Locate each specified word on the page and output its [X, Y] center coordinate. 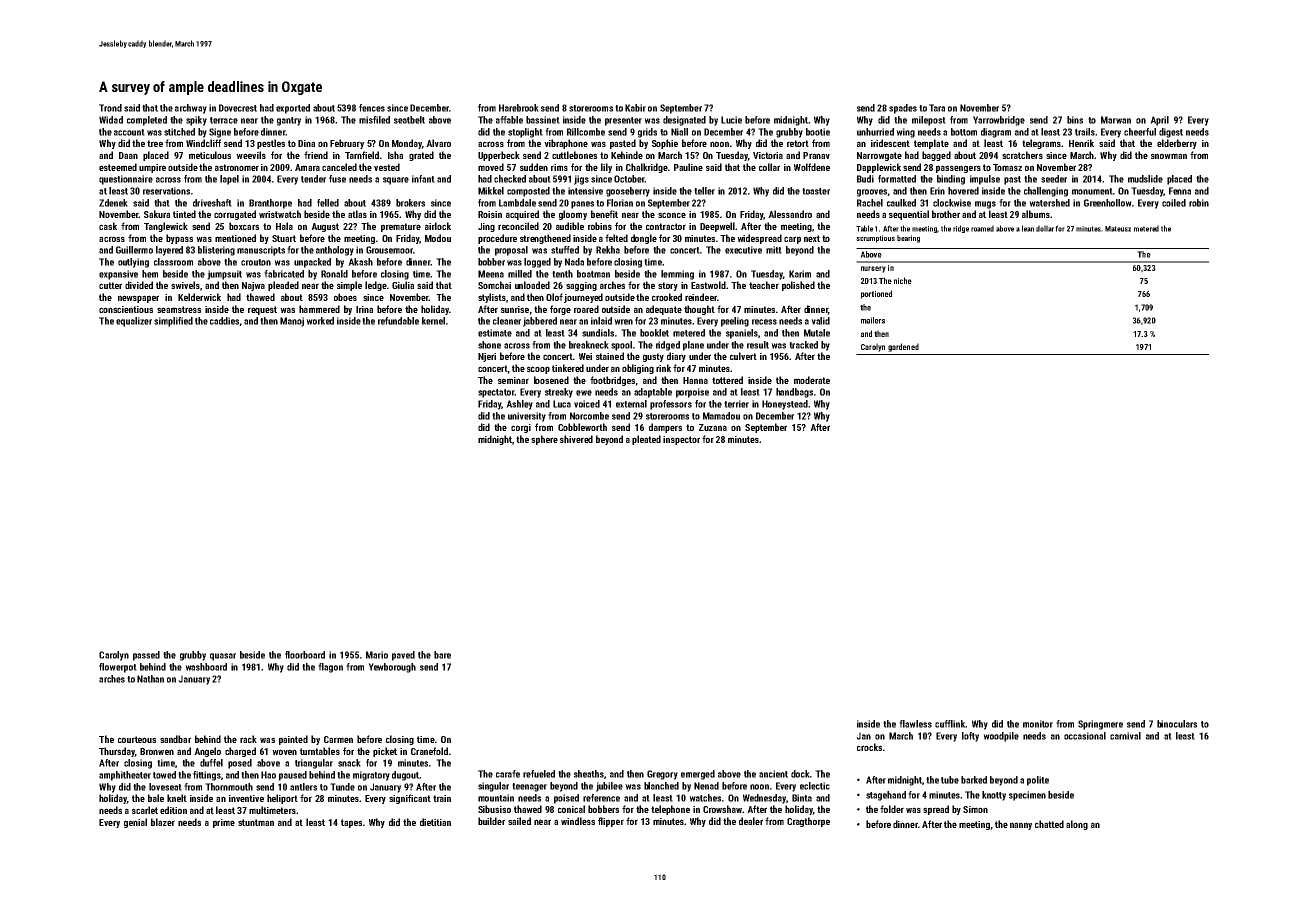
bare [442, 655]
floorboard [305, 655]
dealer [751, 821]
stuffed [565, 250]
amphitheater [125, 776]
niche [903, 280]
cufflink [950, 724]
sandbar [175, 739]
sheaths [589, 774]
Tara [937, 108]
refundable [398, 321]
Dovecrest [238, 108]
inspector [681, 440]
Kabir [635, 108]
